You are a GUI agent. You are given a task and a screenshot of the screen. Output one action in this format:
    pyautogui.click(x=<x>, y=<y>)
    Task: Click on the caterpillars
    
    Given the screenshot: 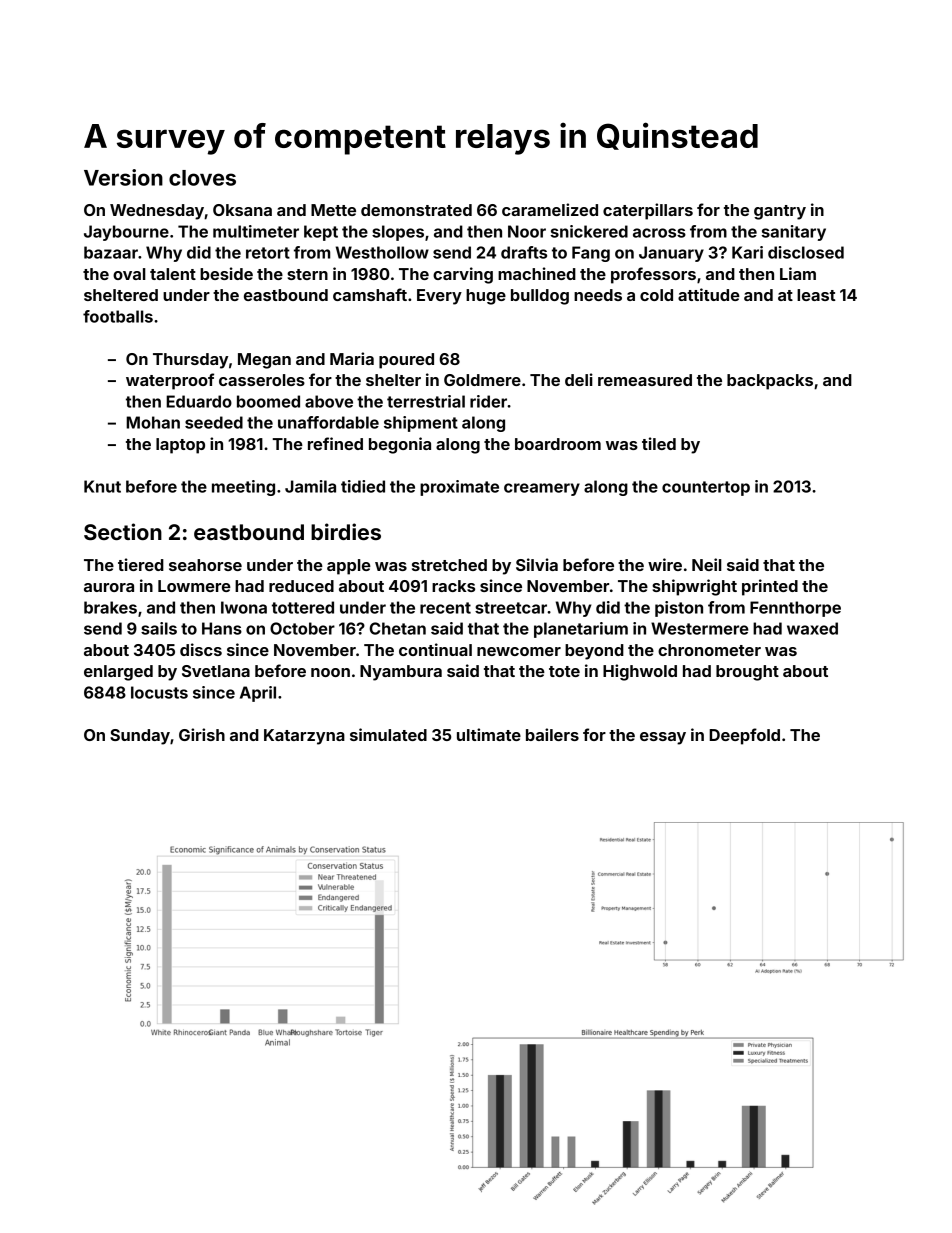 What is the action you would take?
    pyautogui.click(x=648, y=211)
